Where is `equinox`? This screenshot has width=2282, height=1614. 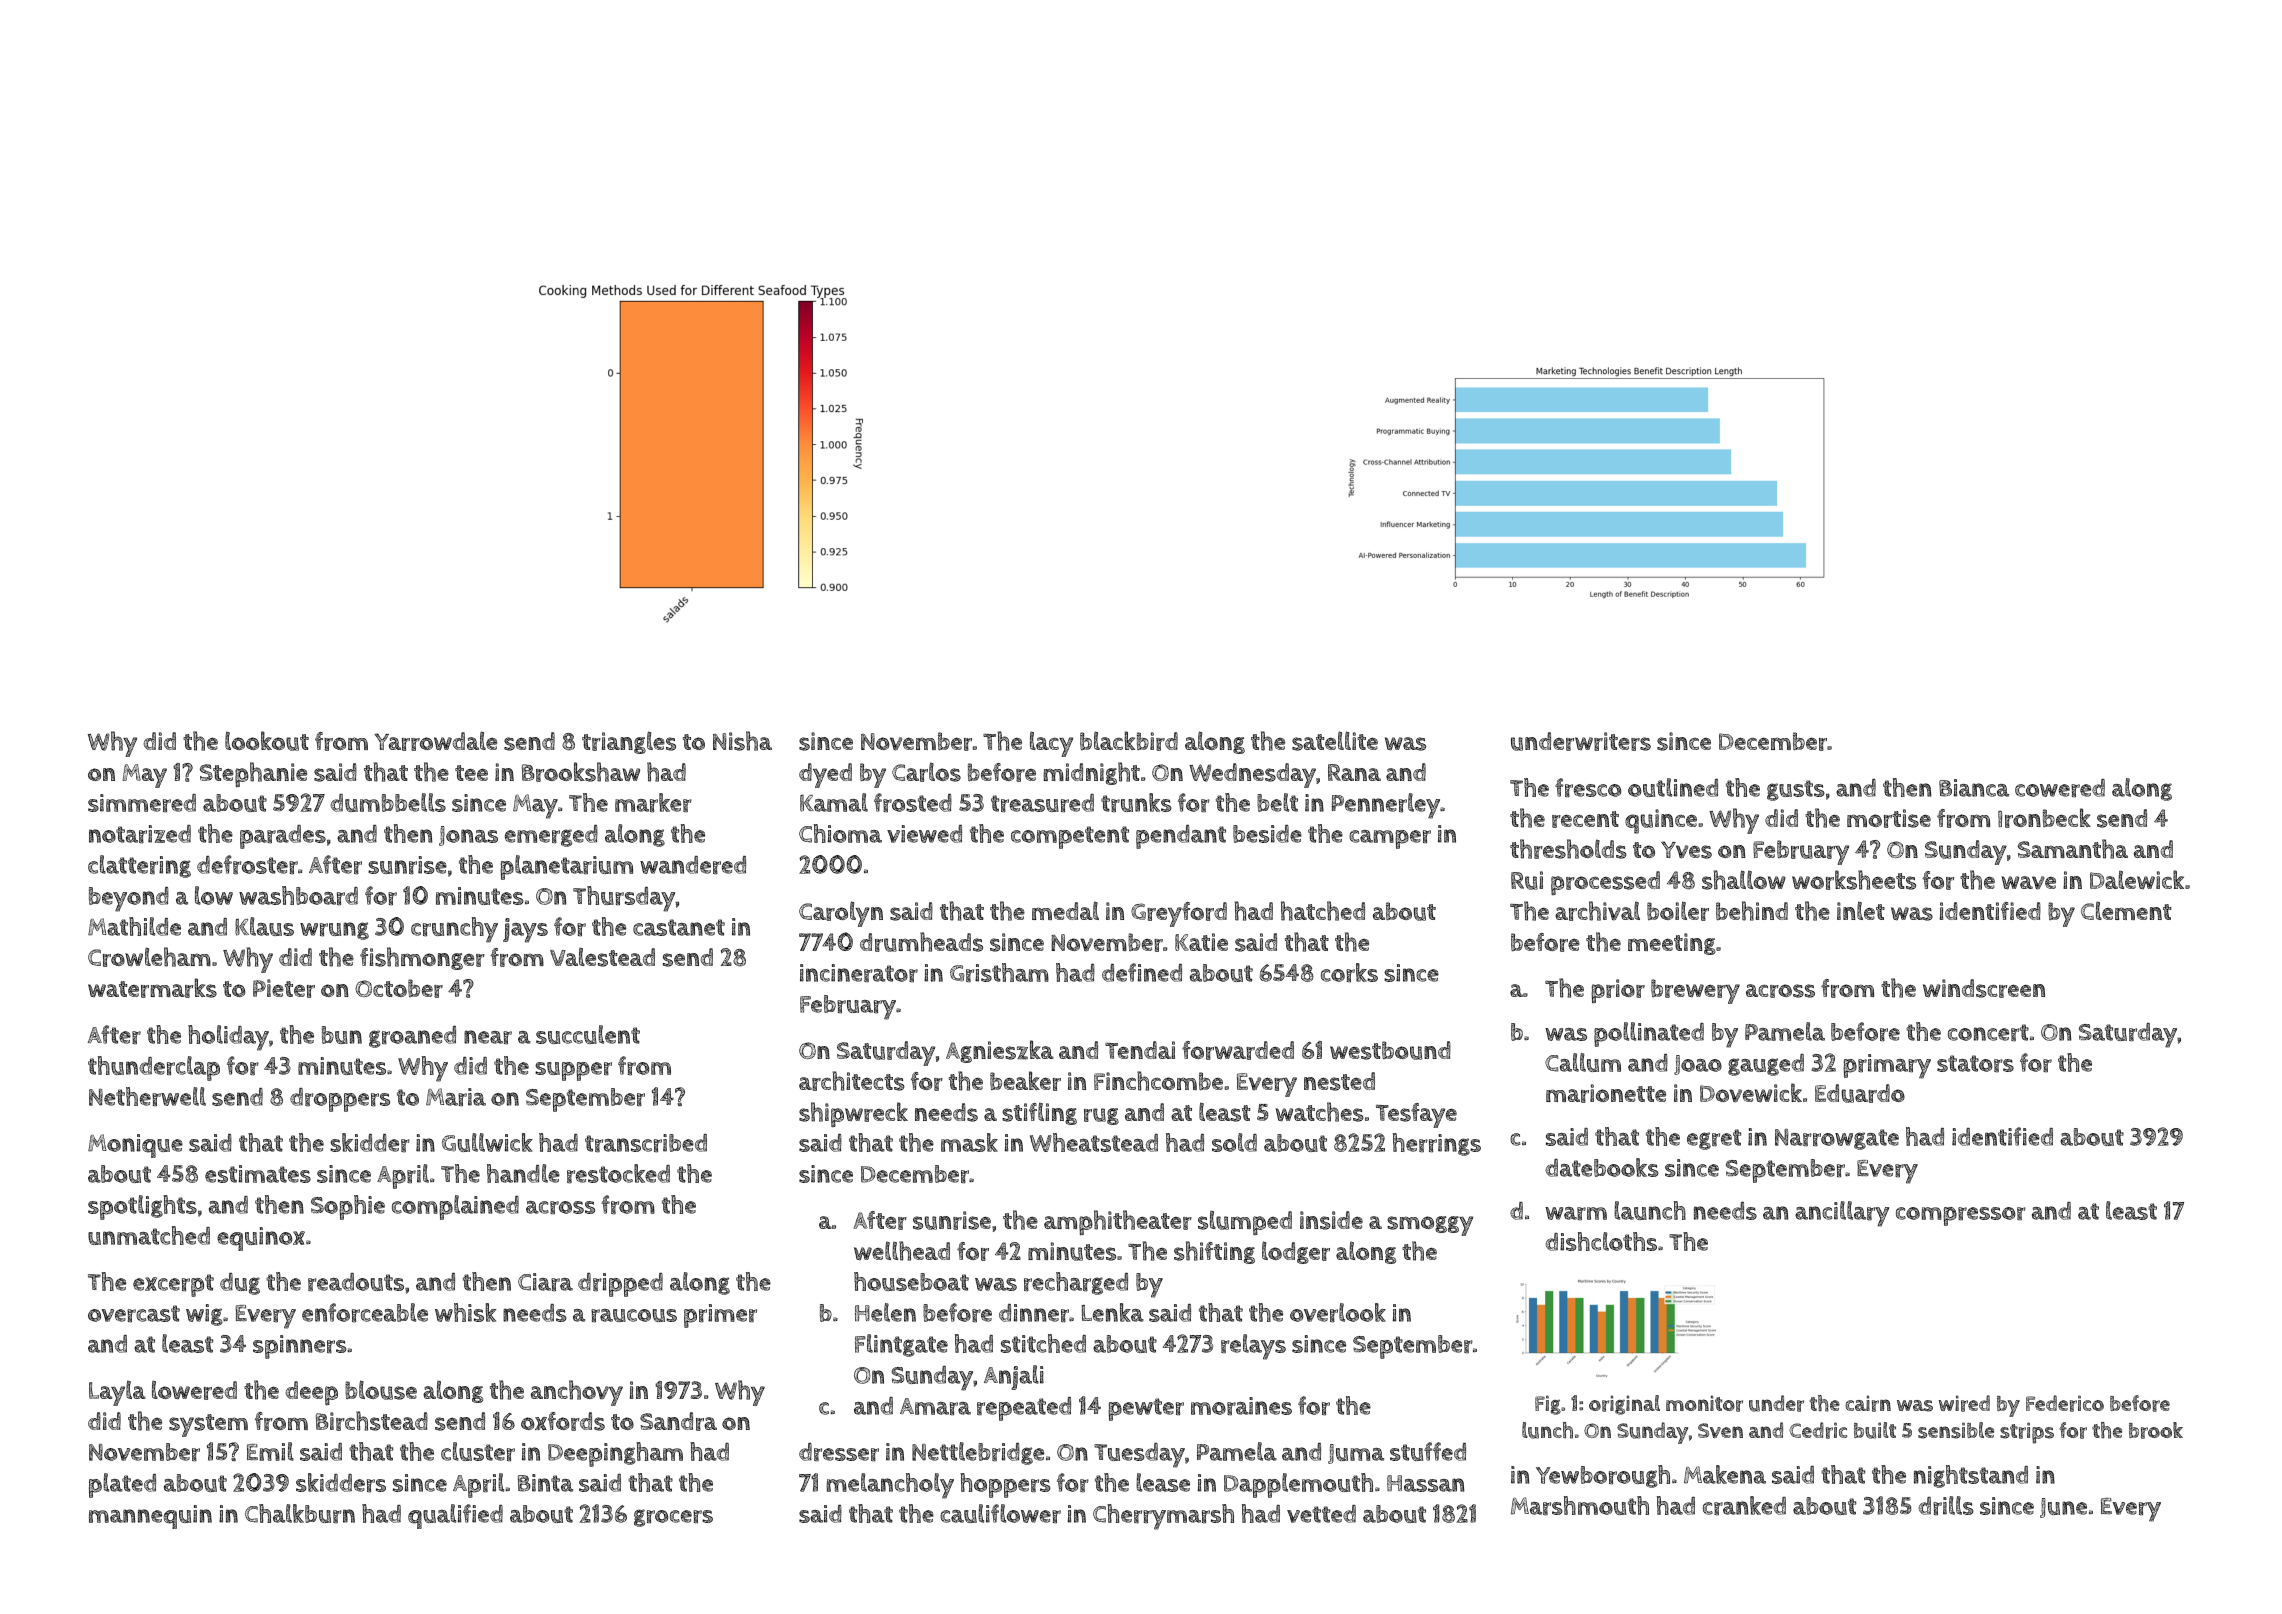 equinox is located at coordinates (261, 1239).
